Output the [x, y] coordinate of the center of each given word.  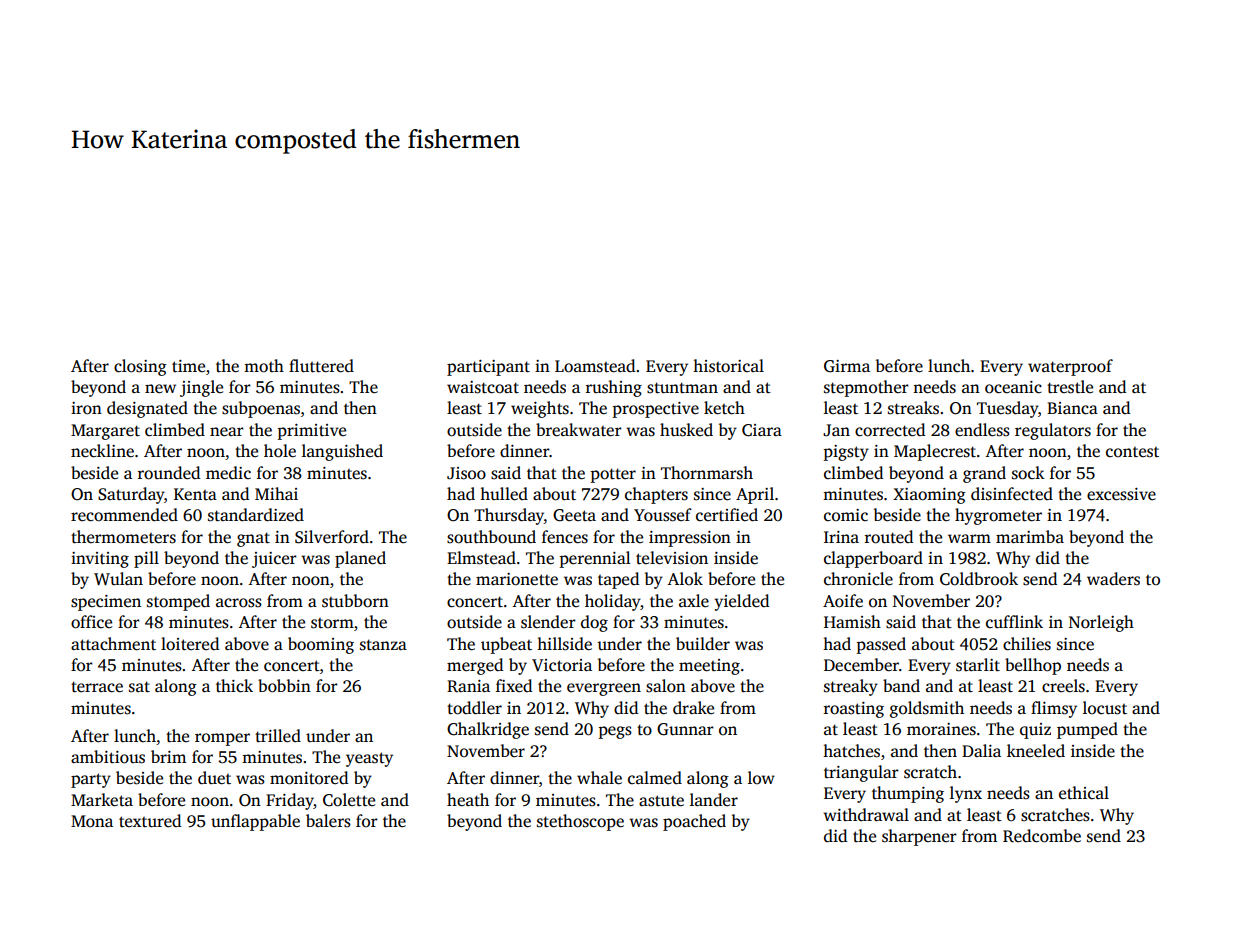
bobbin [284, 686]
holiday [613, 602]
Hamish [852, 622]
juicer [274, 560]
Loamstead [595, 366]
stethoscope [580, 822]
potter [613, 475]
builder [703, 644]
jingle [201, 388]
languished [342, 452]
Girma [847, 366]
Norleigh [1101, 623]
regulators [1053, 431]
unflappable [255, 822]
